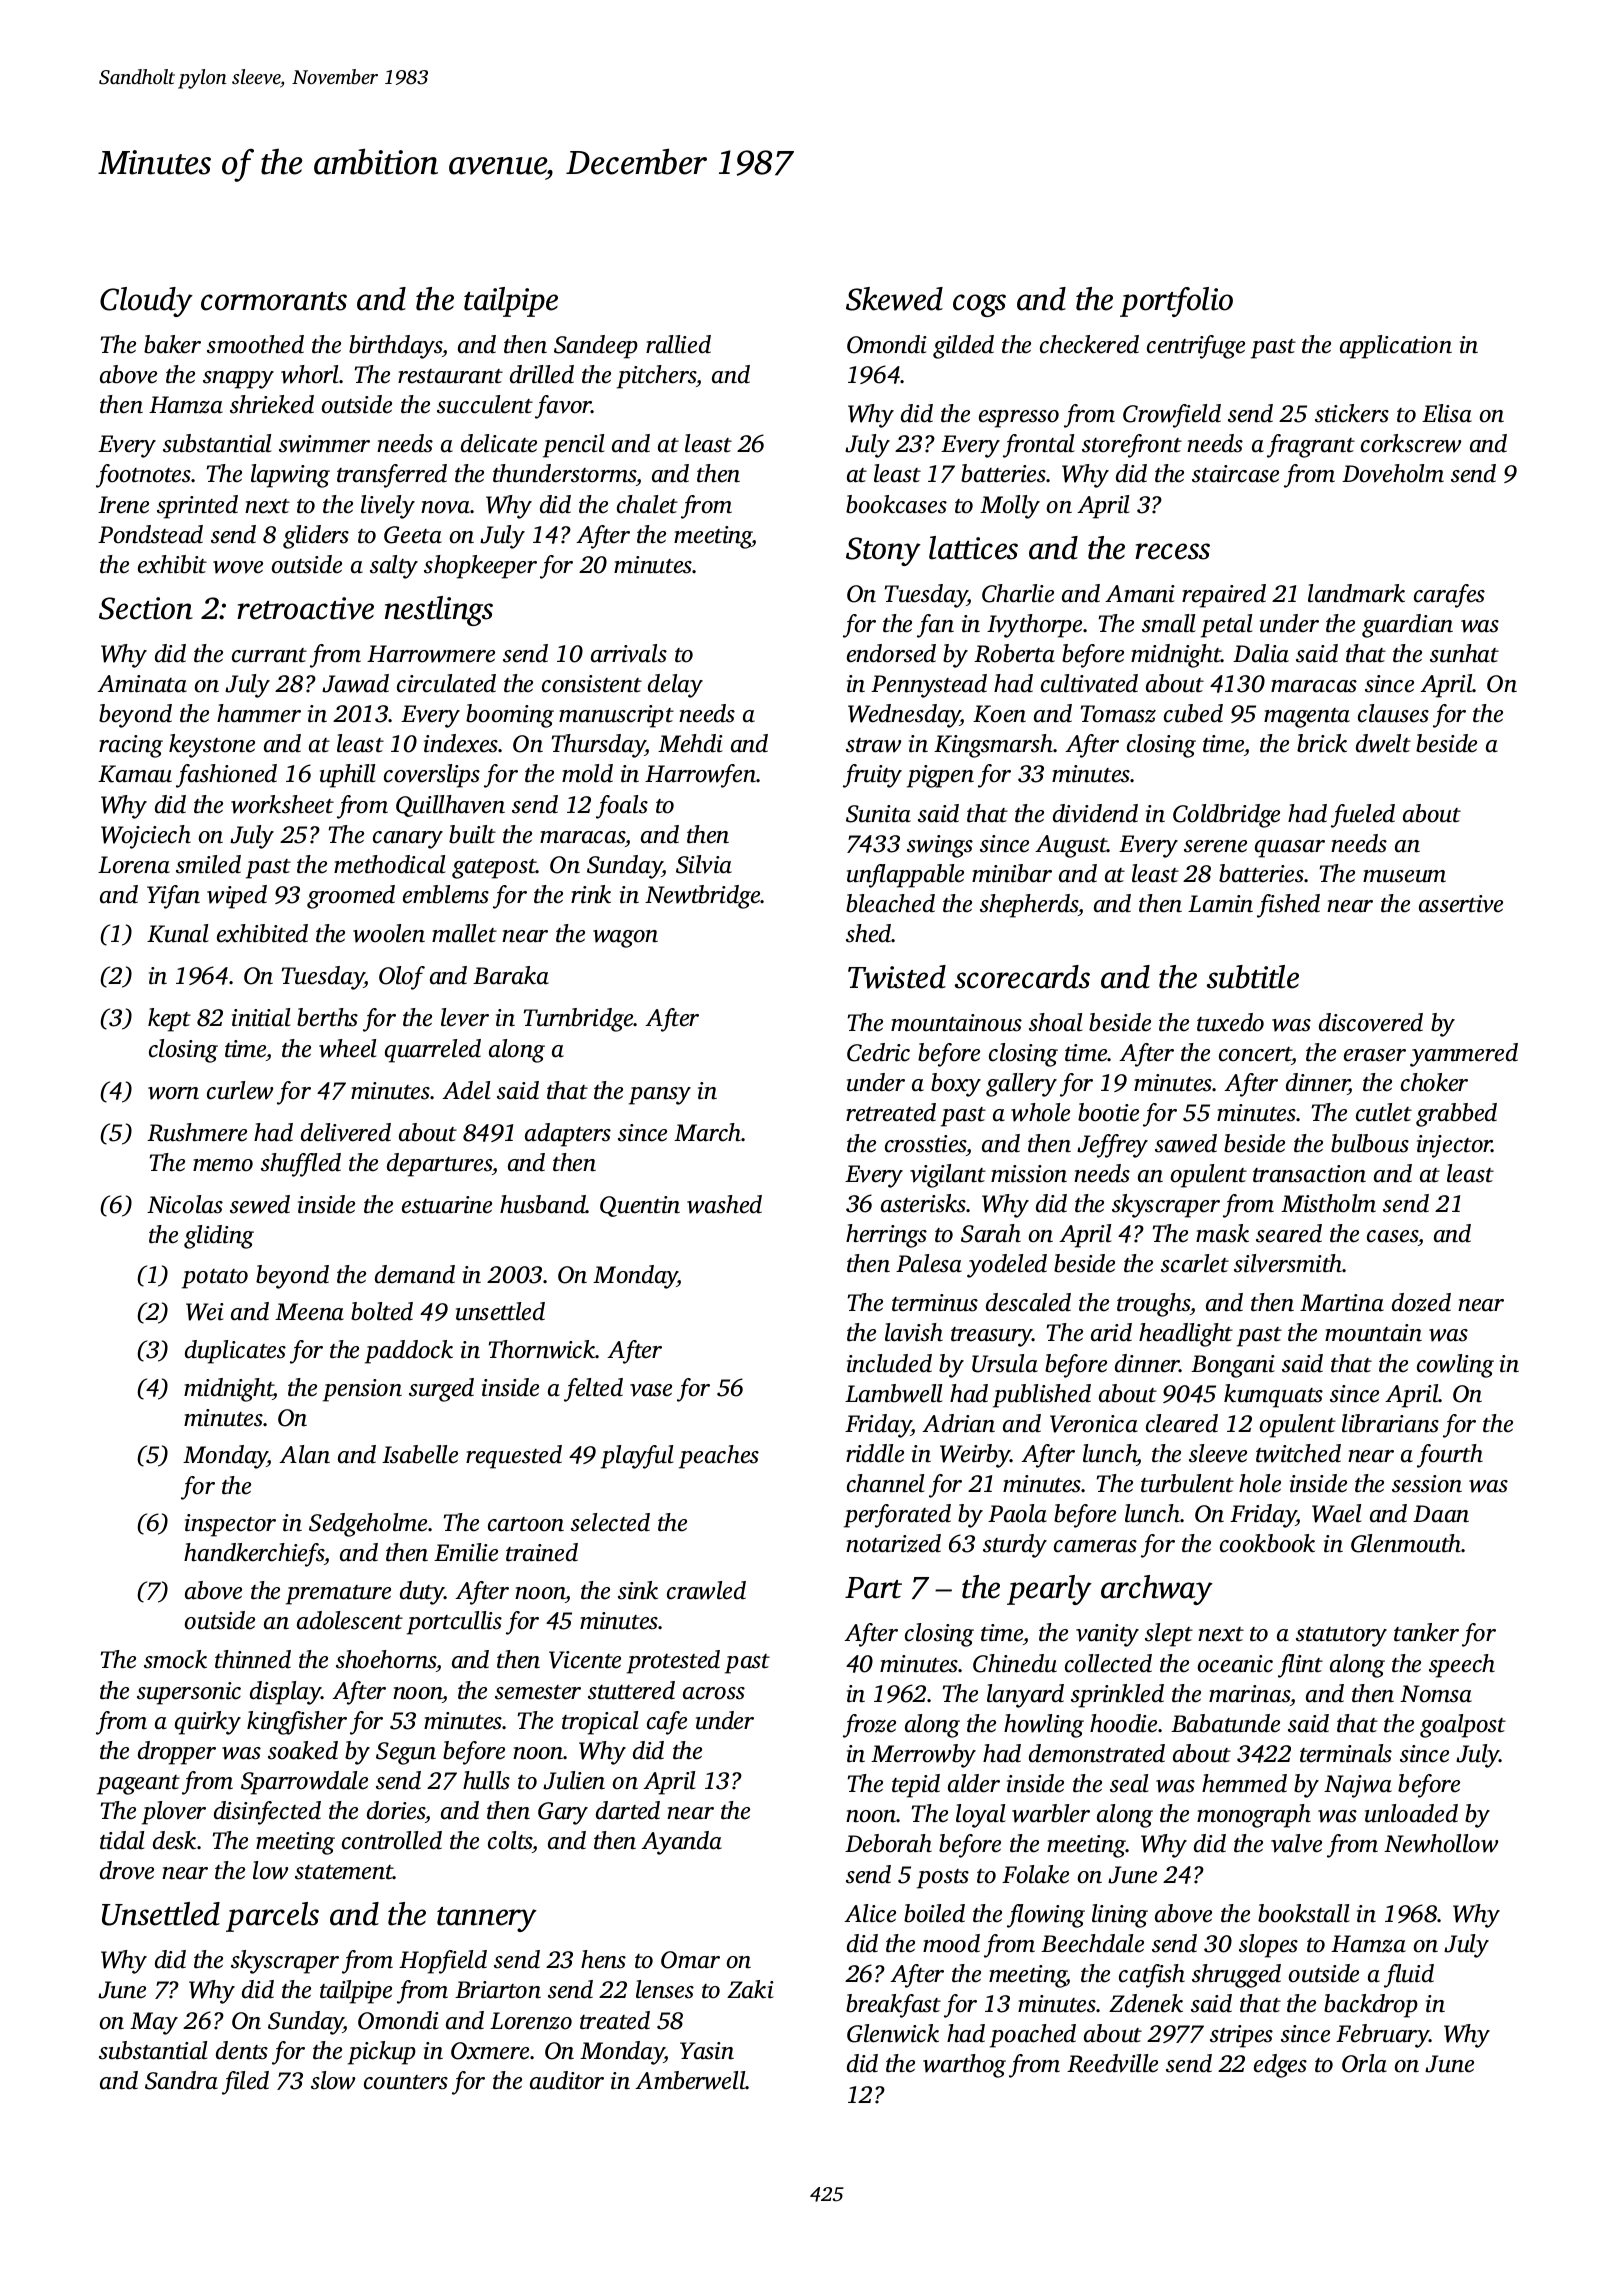 The height and width of the screenshot is (2292, 1620). What do you see at coordinates (498, 1990) in the screenshot?
I see `Briarton` at bounding box center [498, 1990].
